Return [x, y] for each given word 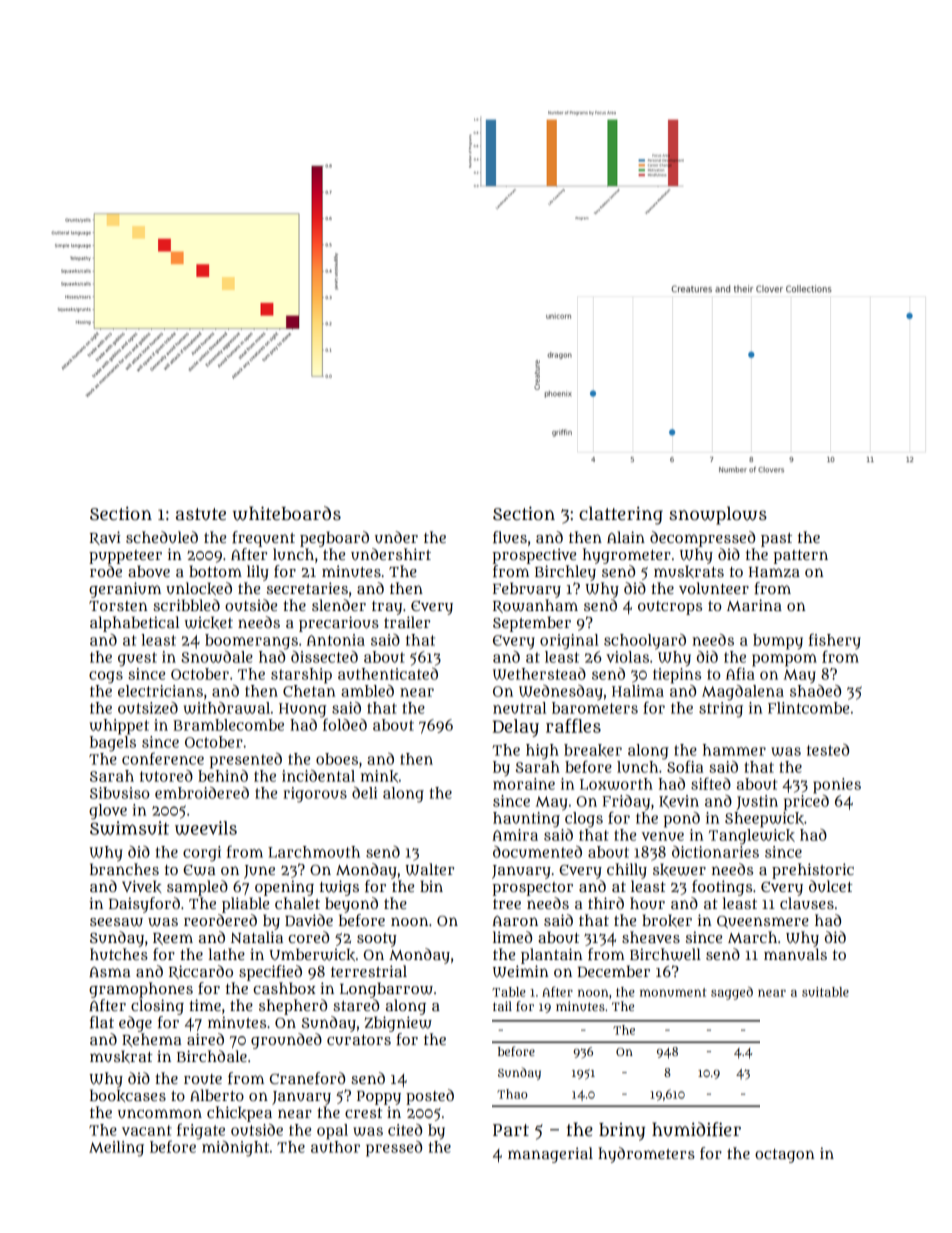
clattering [621, 515]
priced [806, 803]
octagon [785, 1156]
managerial [550, 1155]
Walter [429, 869]
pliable [245, 905]
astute [201, 514]
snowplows [718, 515]
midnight [235, 1149]
